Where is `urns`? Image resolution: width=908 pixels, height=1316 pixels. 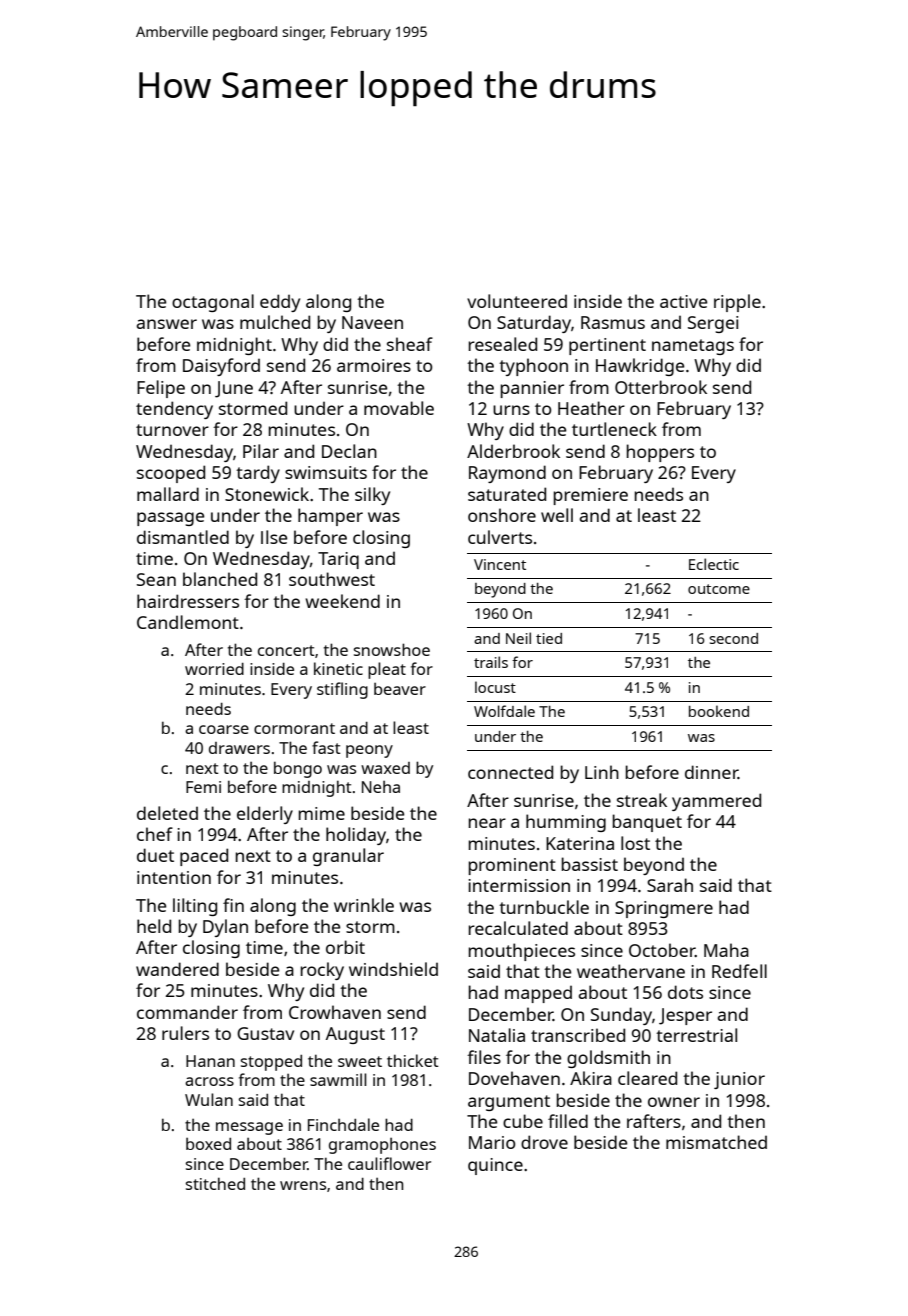
urns is located at coordinates (511, 410).
